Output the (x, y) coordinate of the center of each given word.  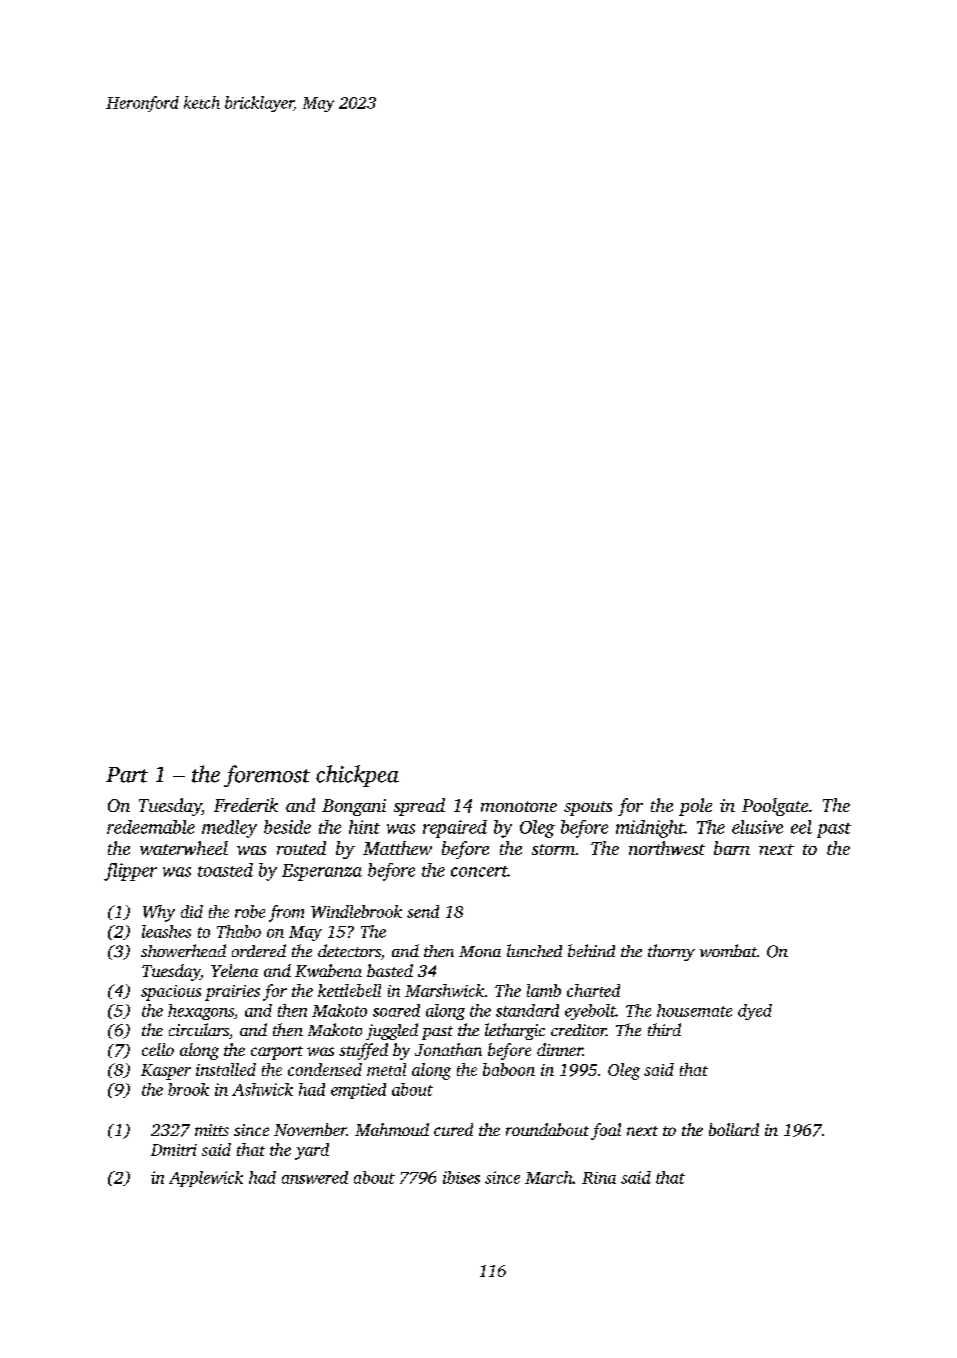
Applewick (206, 1179)
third (664, 1029)
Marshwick (444, 990)
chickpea (357, 776)
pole (695, 807)
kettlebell (349, 990)
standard (527, 1010)
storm (553, 849)
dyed (755, 1012)
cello (158, 1049)
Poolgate (775, 807)
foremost (267, 776)
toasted (225, 870)
